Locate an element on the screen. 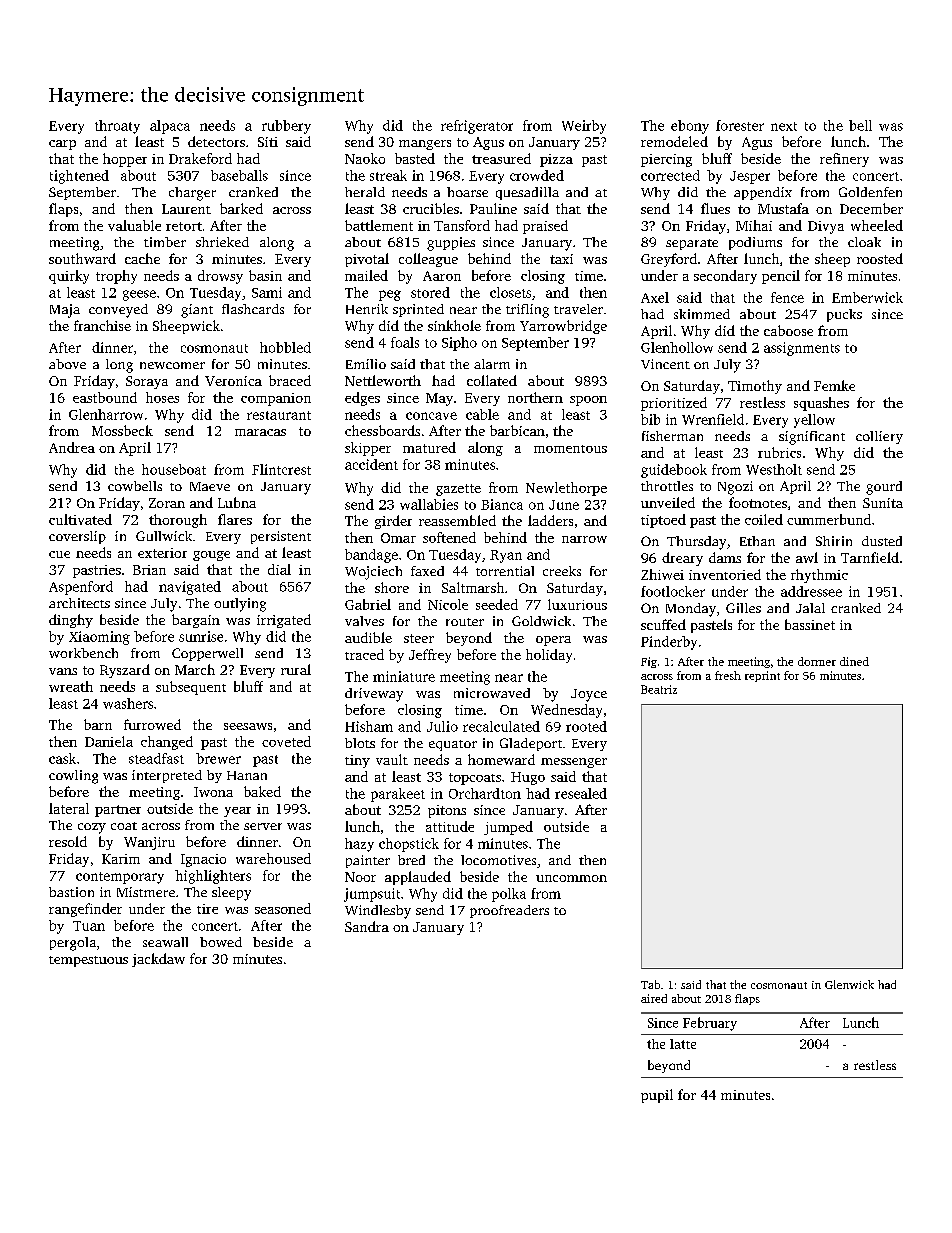  Tab is located at coordinates (650, 984).
